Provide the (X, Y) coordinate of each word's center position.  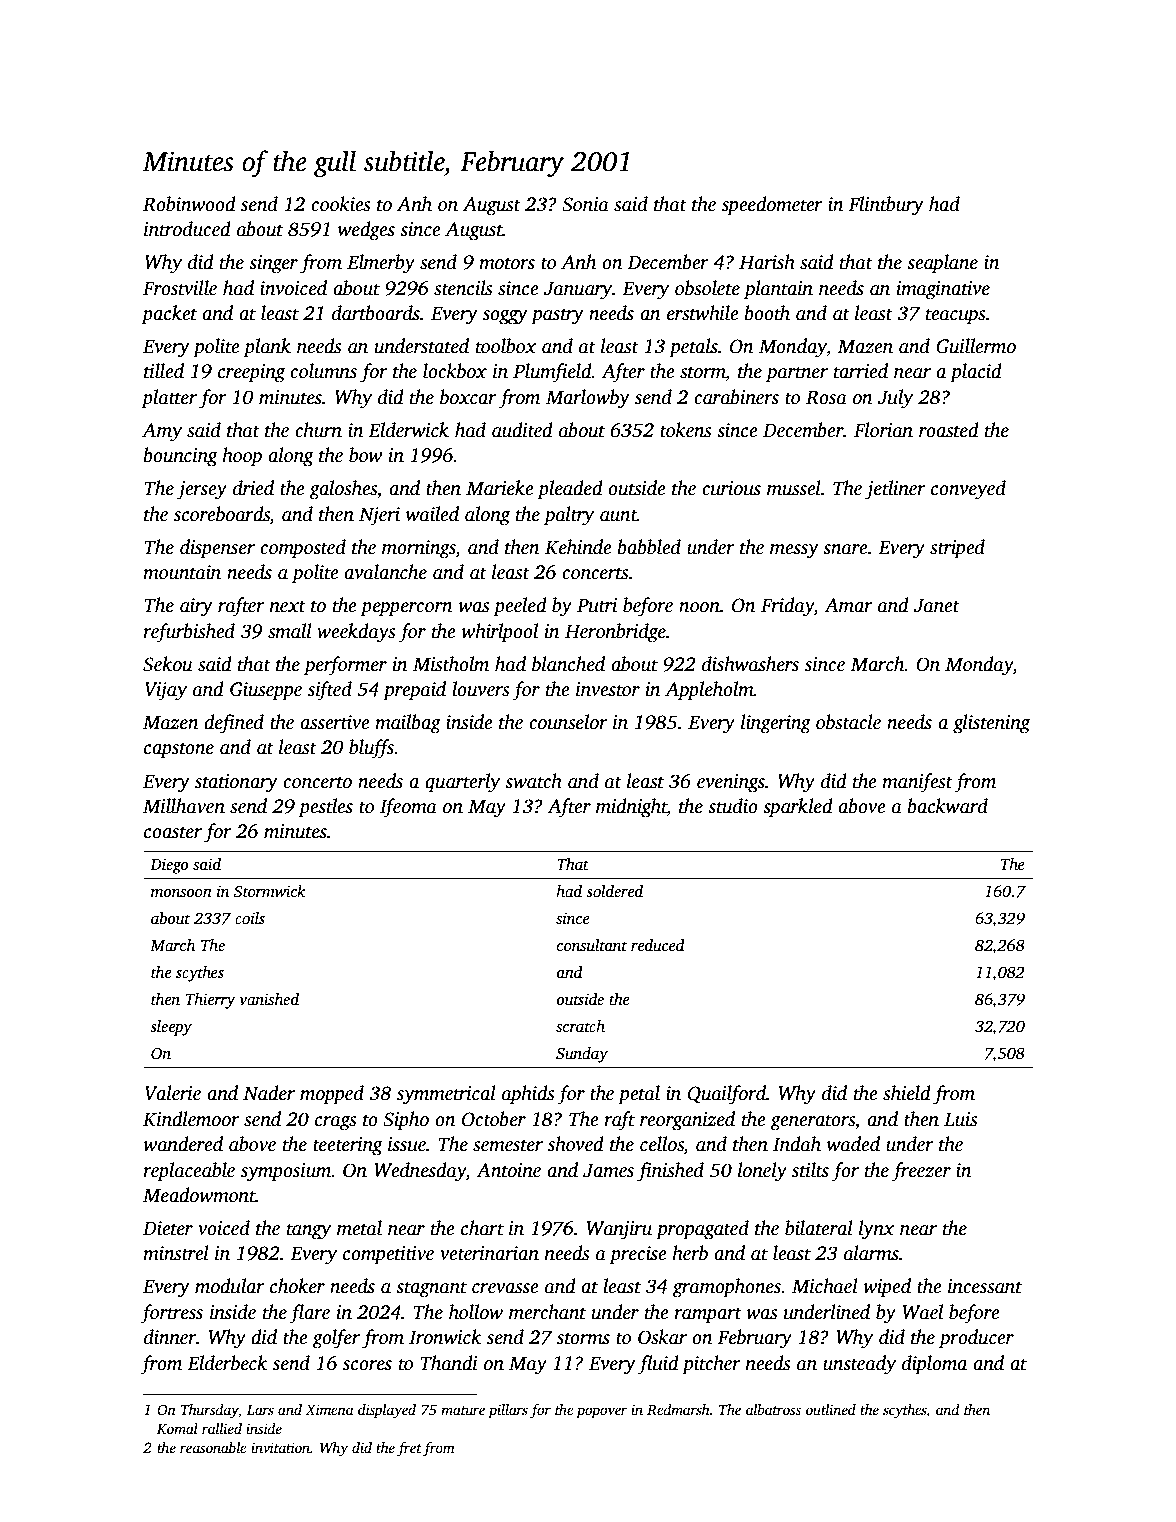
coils (250, 918)
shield (907, 1093)
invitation (280, 1447)
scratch (580, 1026)
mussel (794, 488)
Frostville (180, 288)
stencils (463, 288)
